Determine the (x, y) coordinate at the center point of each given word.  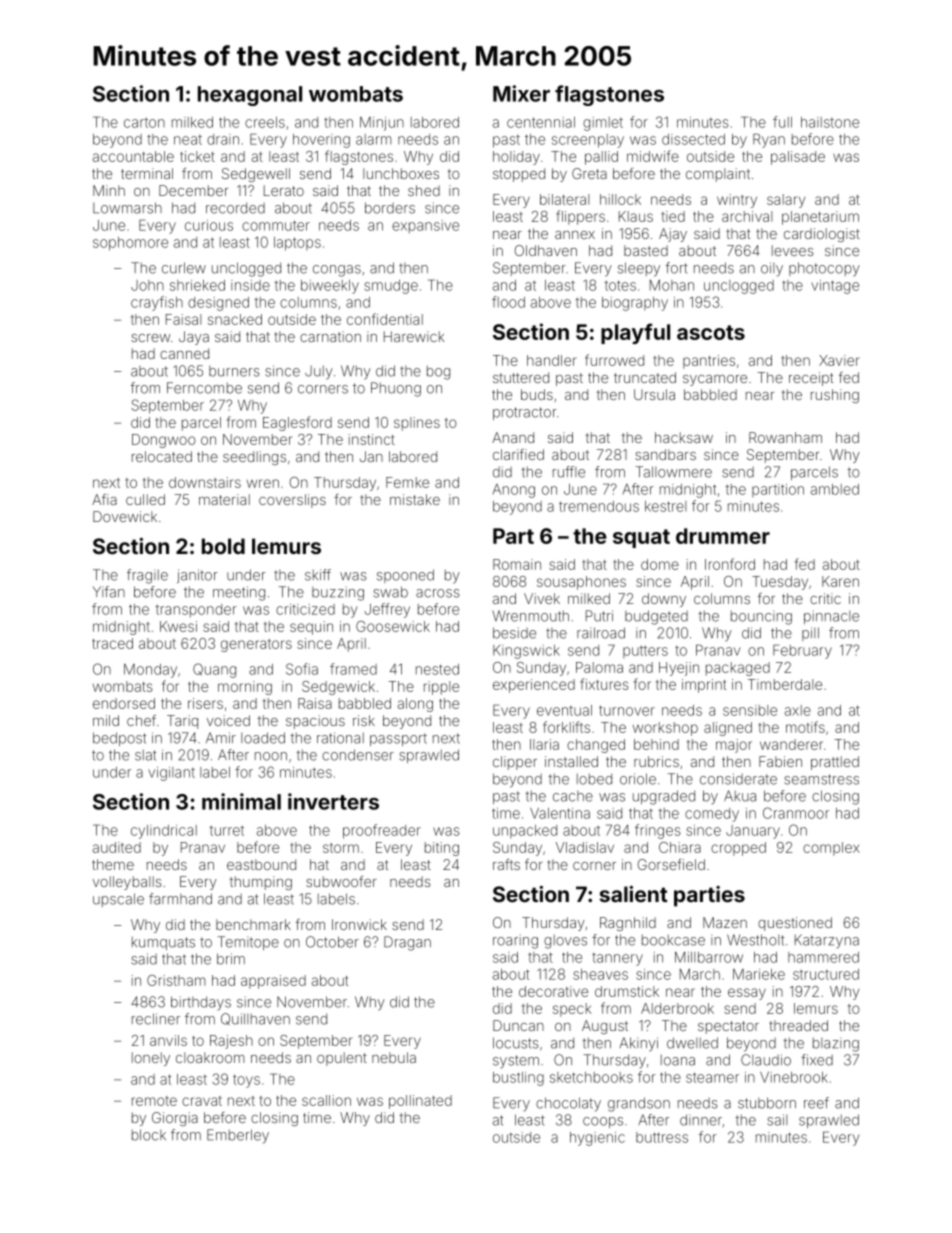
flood (508, 302)
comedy (712, 815)
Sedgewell (256, 175)
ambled (835, 489)
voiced (228, 720)
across (438, 593)
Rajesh (231, 1042)
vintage (835, 287)
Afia (104, 499)
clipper (515, 763)
